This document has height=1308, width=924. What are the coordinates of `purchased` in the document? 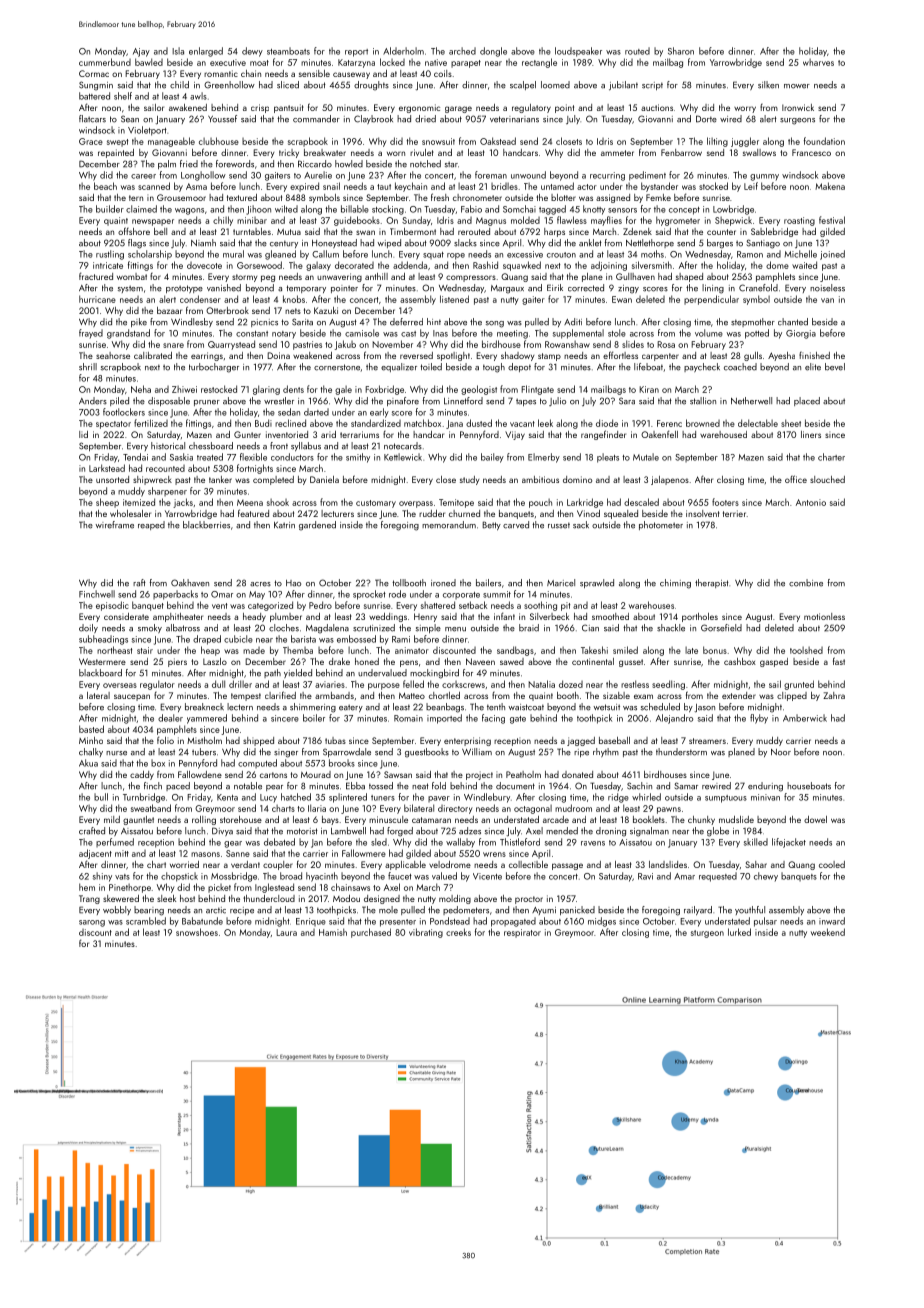 It's located at (371, 933).
